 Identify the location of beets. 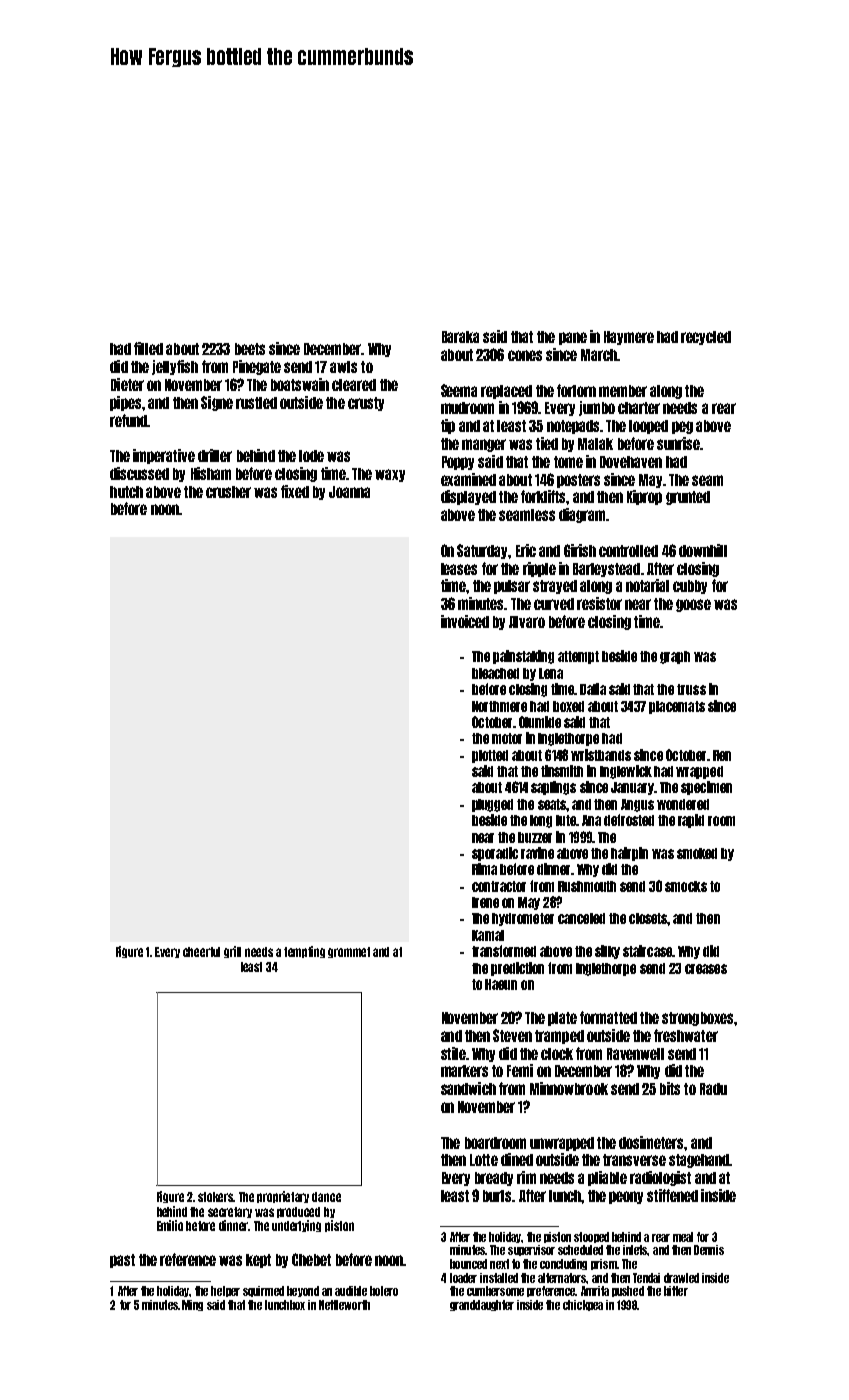
(250, 349).
